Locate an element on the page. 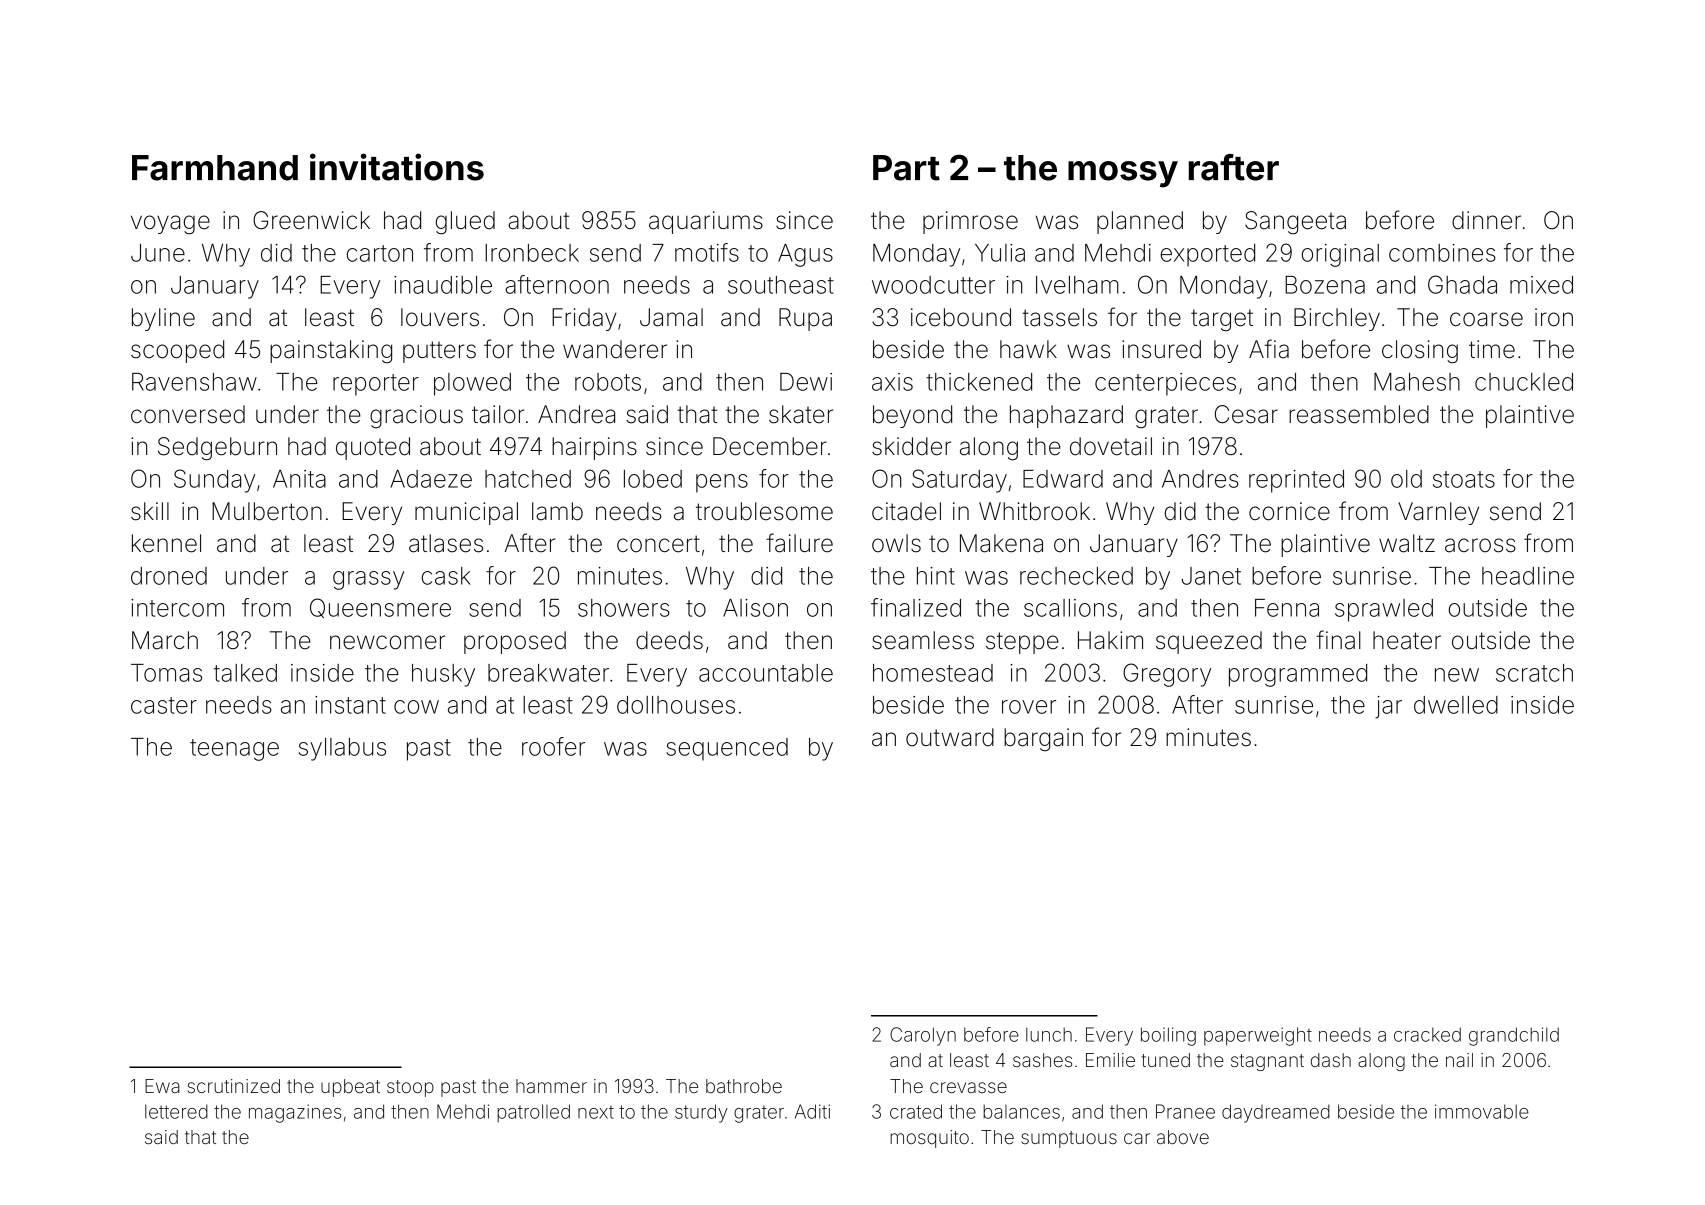  Carolyn is located at coordinates (923, 1036).
